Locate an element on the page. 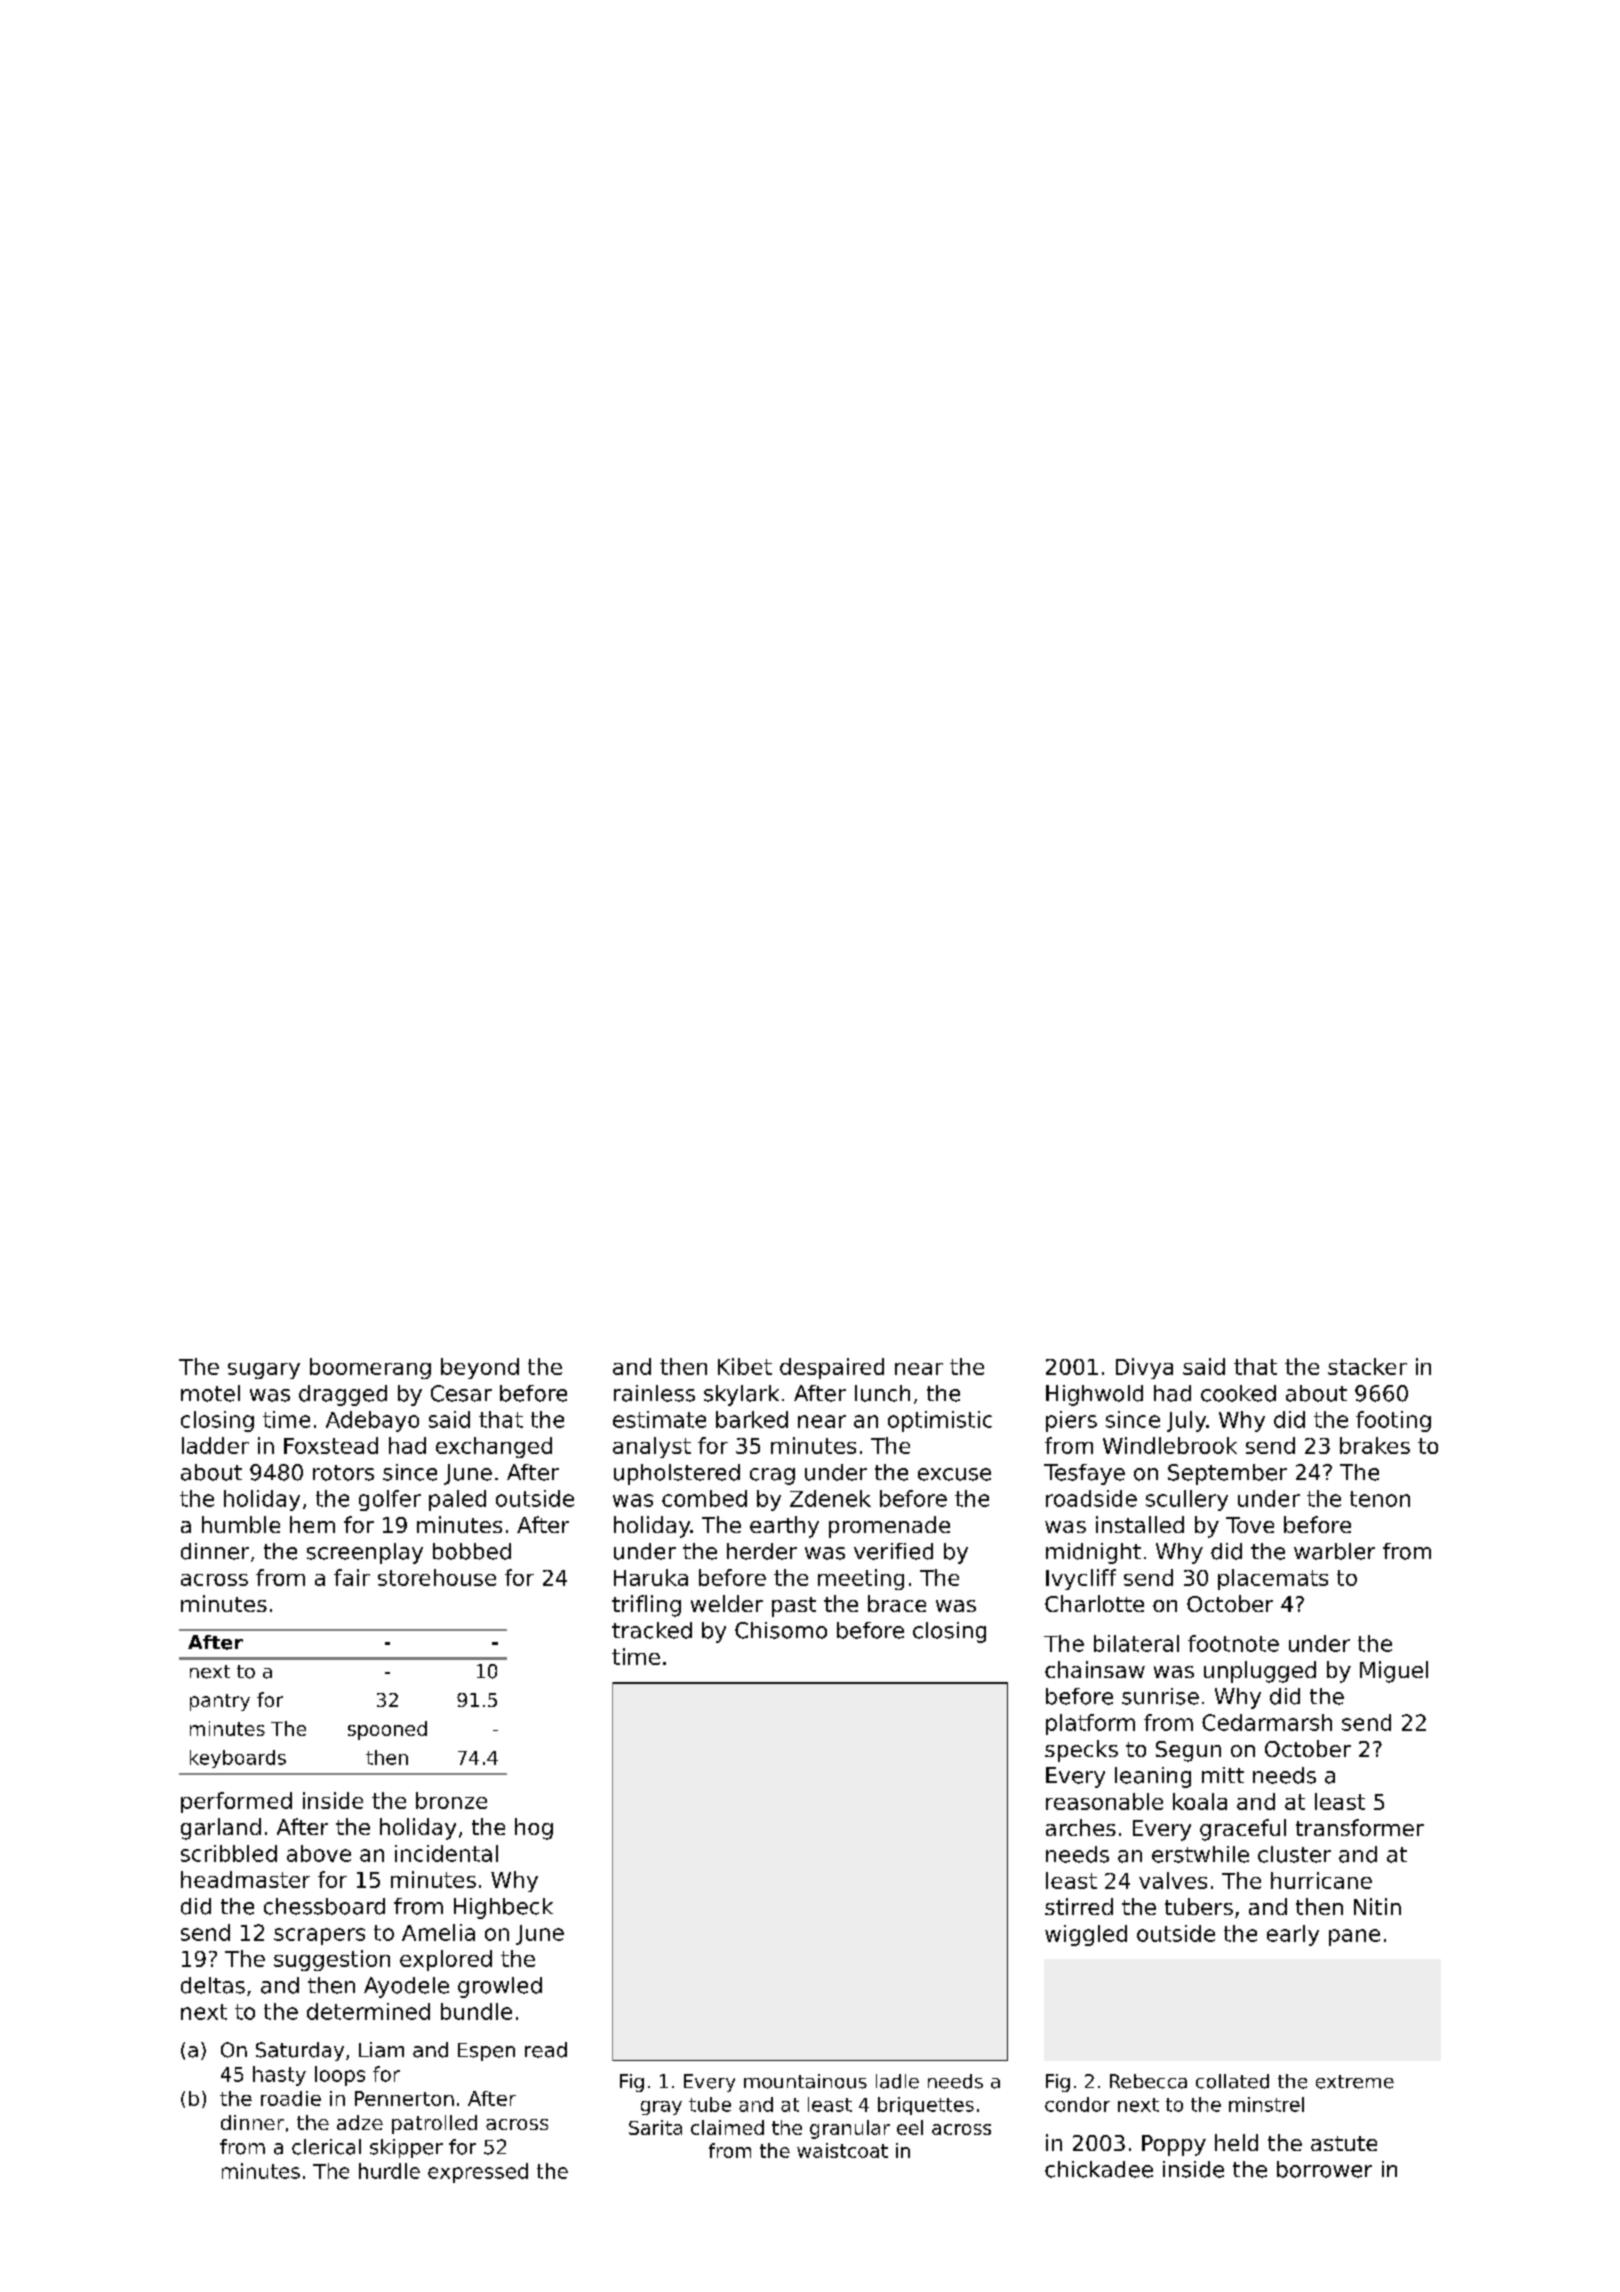 The height and width of the page is (2292, 1620). wiggled is located at coordinates (1086, 1935).
